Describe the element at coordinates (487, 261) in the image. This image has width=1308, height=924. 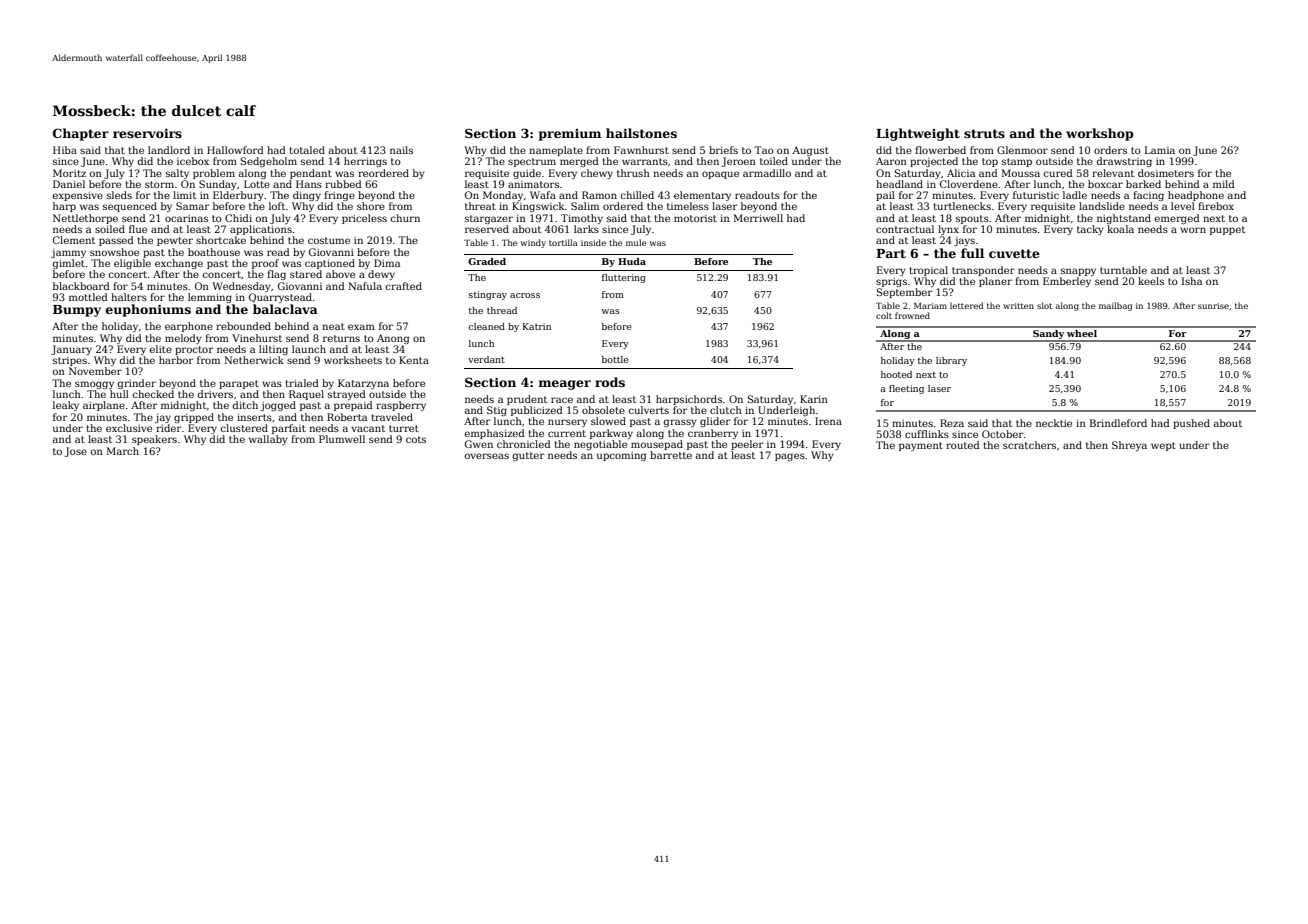
I see `Graded` at that location.
